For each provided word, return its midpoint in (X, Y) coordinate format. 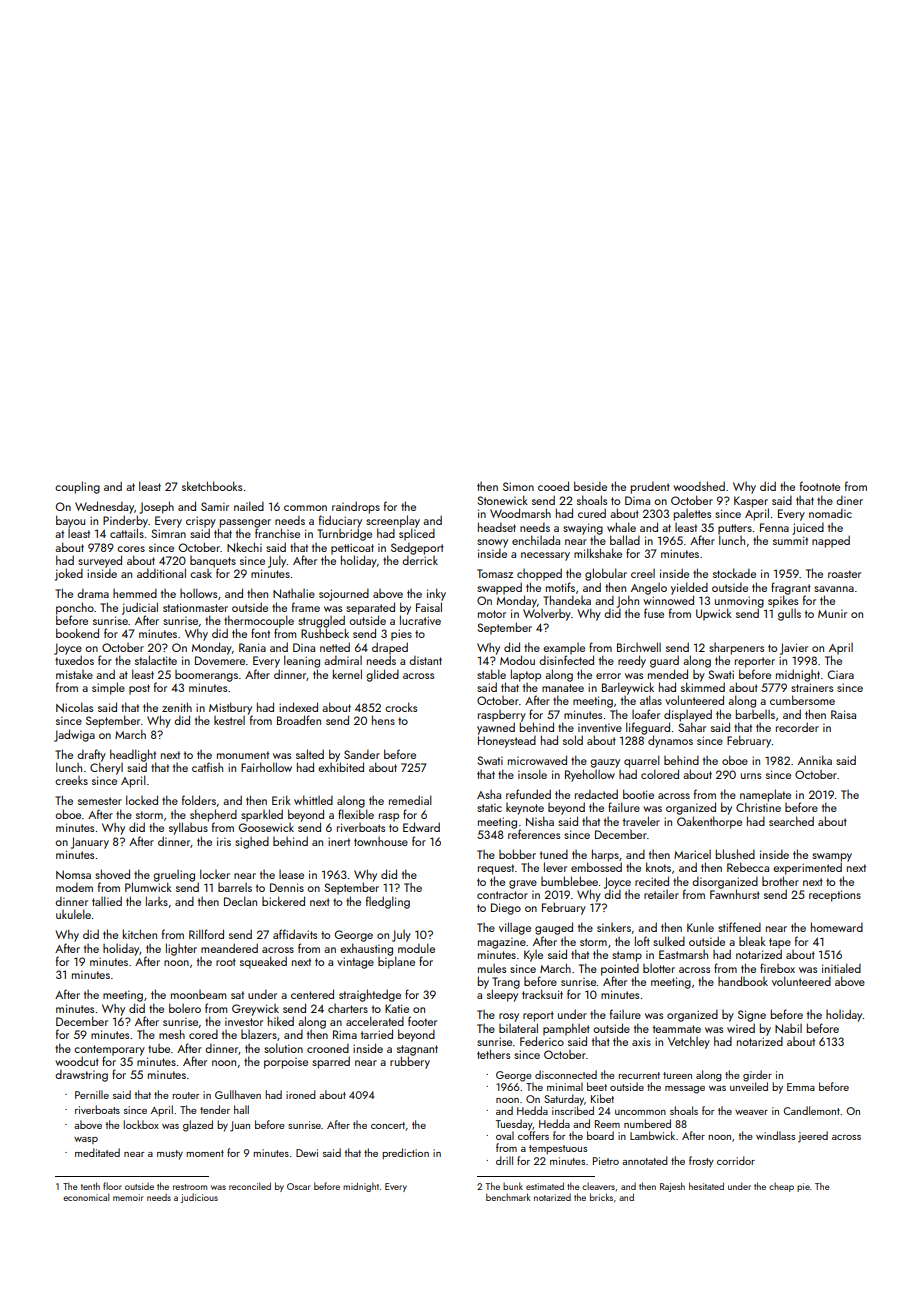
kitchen (140, 934)
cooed (553, 486)
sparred (331, 1062)
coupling (77, 487)
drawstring (81, 1075)
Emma (801, 1087)
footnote (820, 486)
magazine (502, 943)
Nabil (788, 1028)
